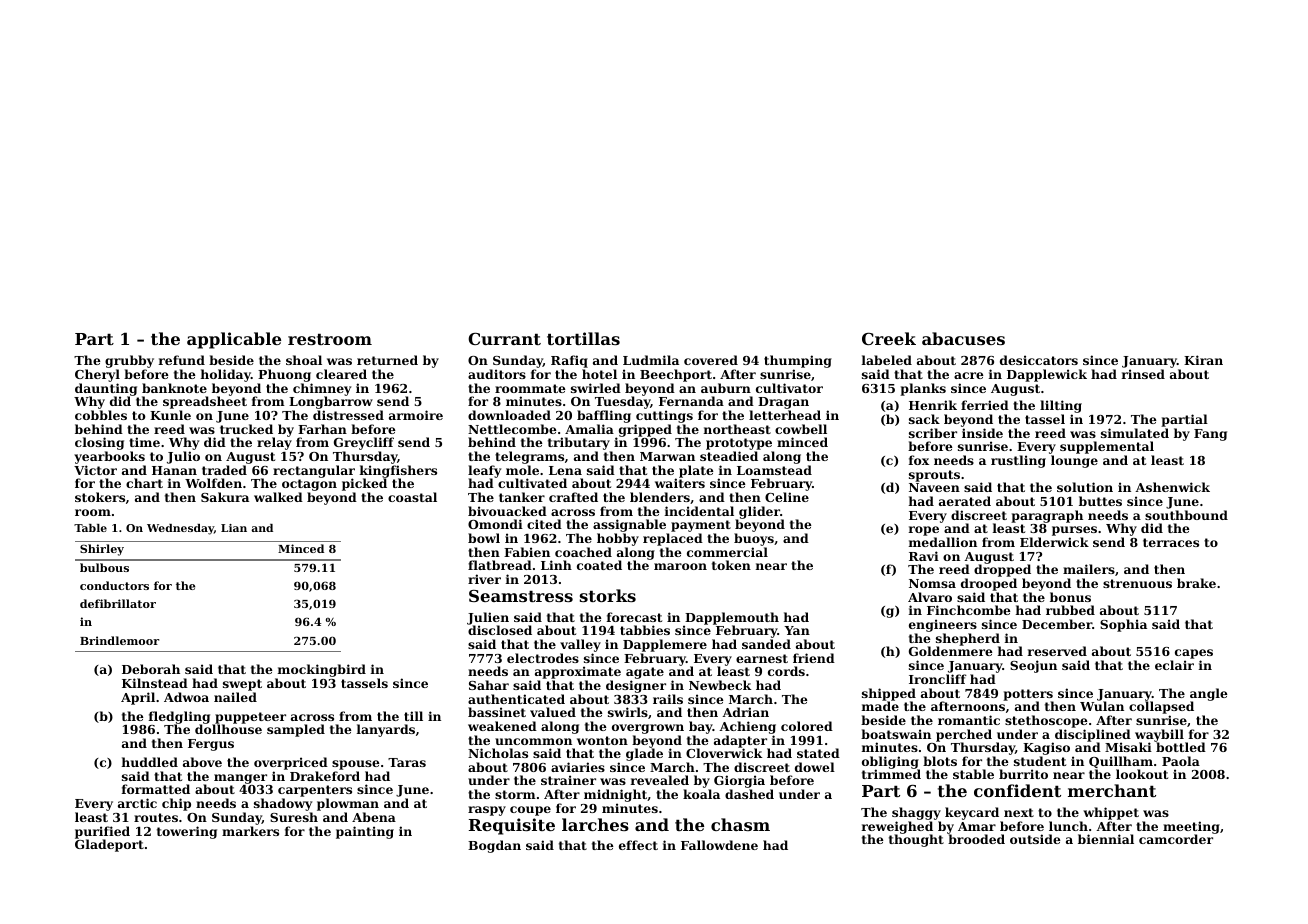  What do you see at coordinates (498, 753) in the screenshot?
I see `Nicholas` at bounding box center [498, 753].
